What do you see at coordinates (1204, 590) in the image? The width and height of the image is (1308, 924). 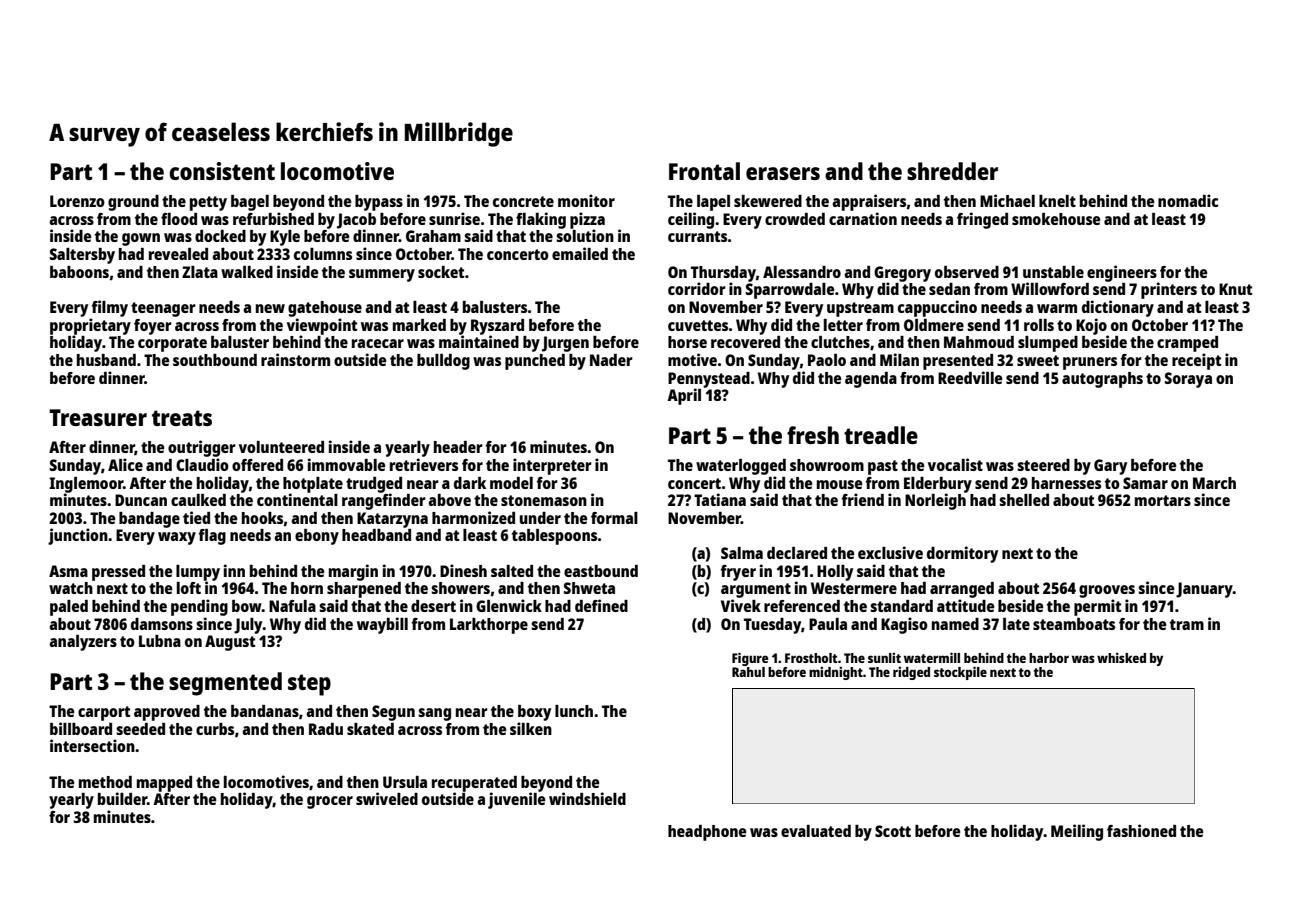 I see `January` at bounding box center [1204, 590].
